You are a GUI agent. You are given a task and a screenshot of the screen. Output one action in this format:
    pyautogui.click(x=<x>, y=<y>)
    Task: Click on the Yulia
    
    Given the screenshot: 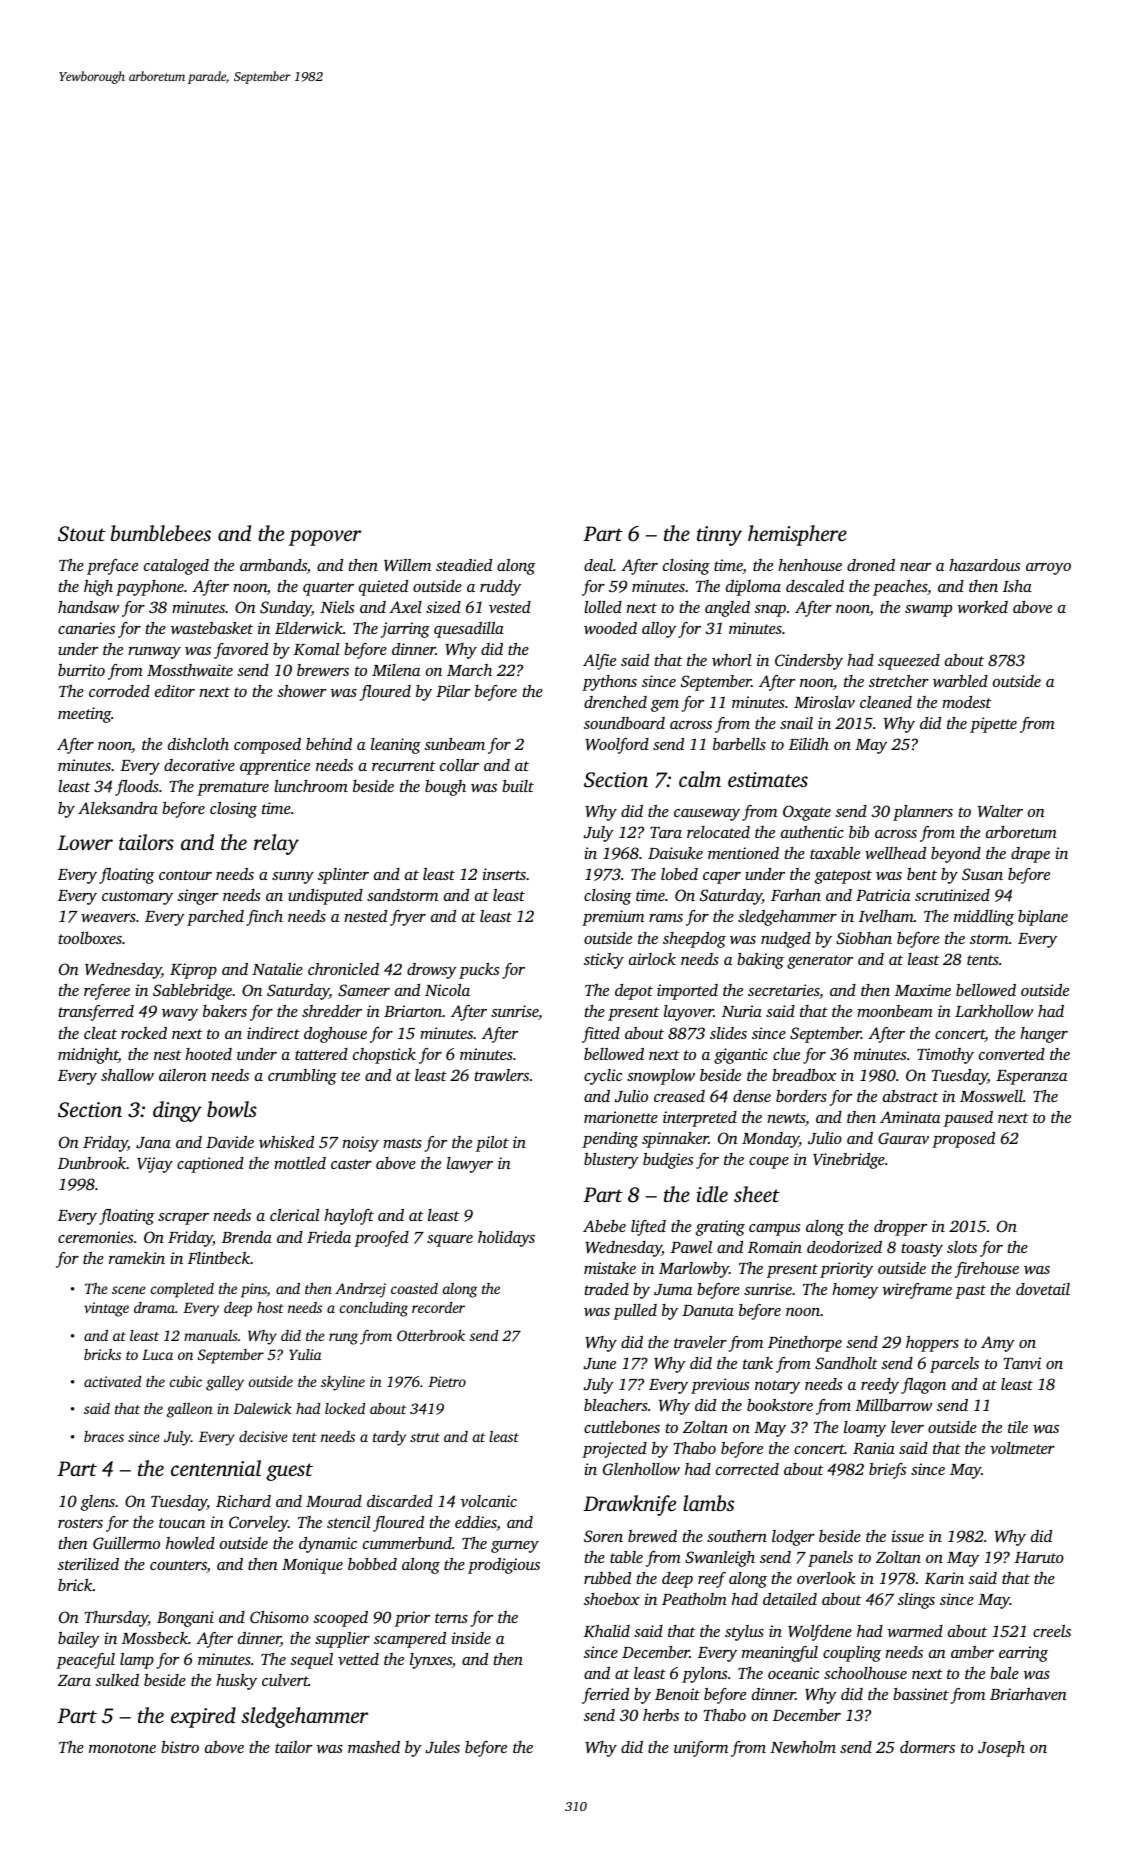 What is the action you would take?
    pyautogui.click(x=305, y=1354)
